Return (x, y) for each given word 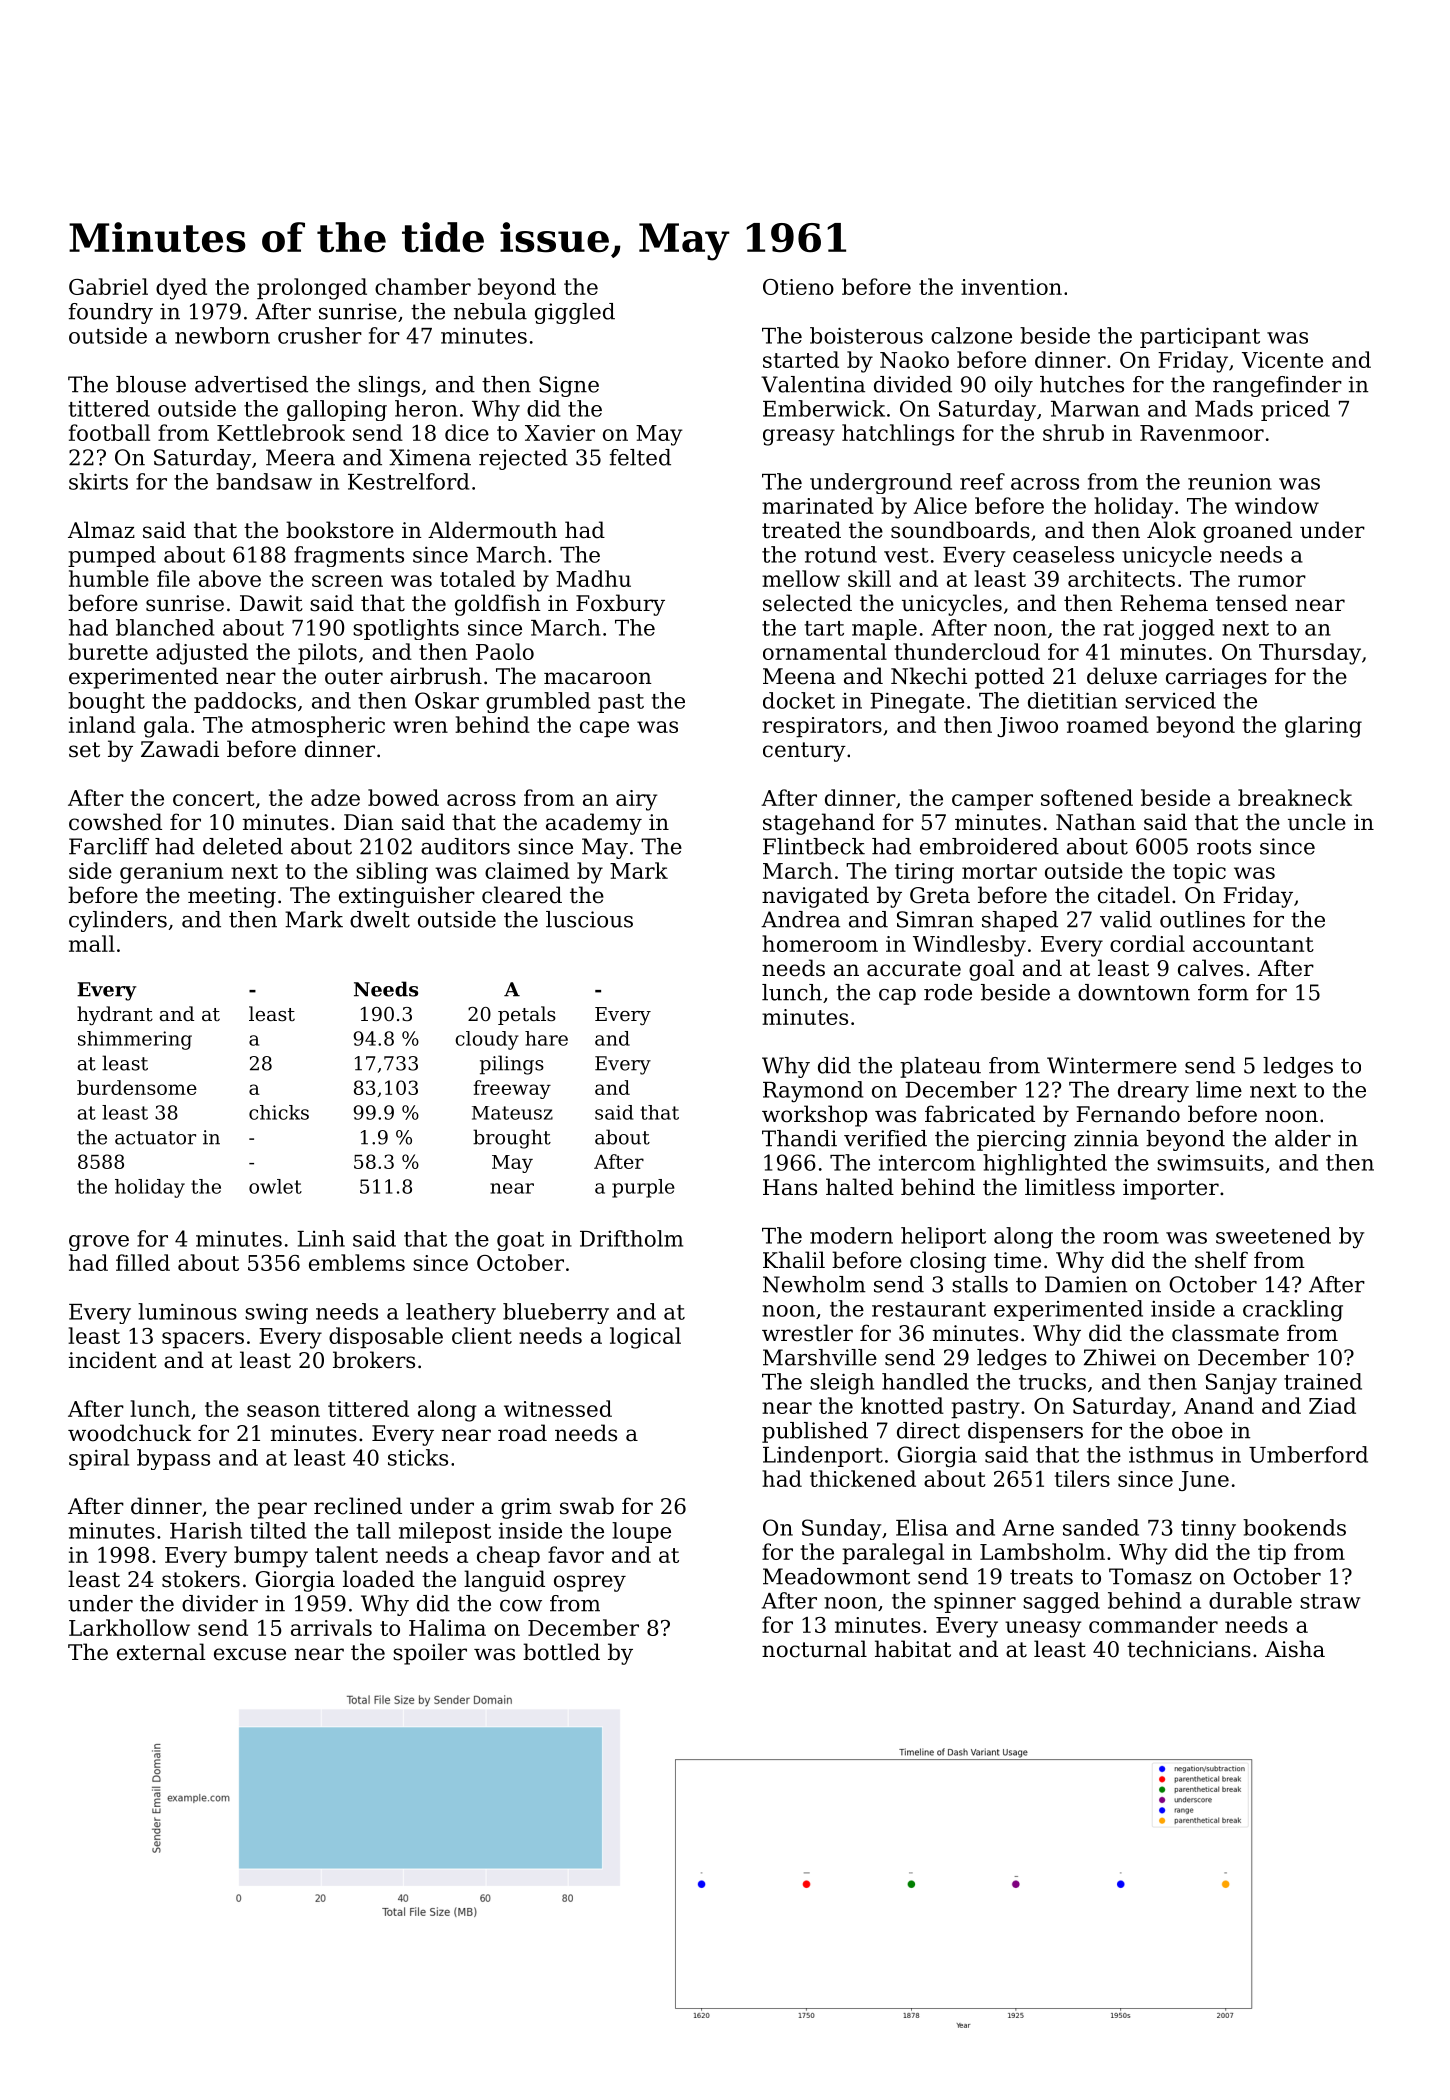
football (109, 432)
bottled (561, 1652)
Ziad (1332, 1405)
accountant (1253, 944)
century (804, 752)
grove (99, 1243)
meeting (232, 897)
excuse (250, 1654)
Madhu (593, 578)
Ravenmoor (1202, 433)
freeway (512, 1089)
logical (645, 1338)
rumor (1272, 581)
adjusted (202, 654)
